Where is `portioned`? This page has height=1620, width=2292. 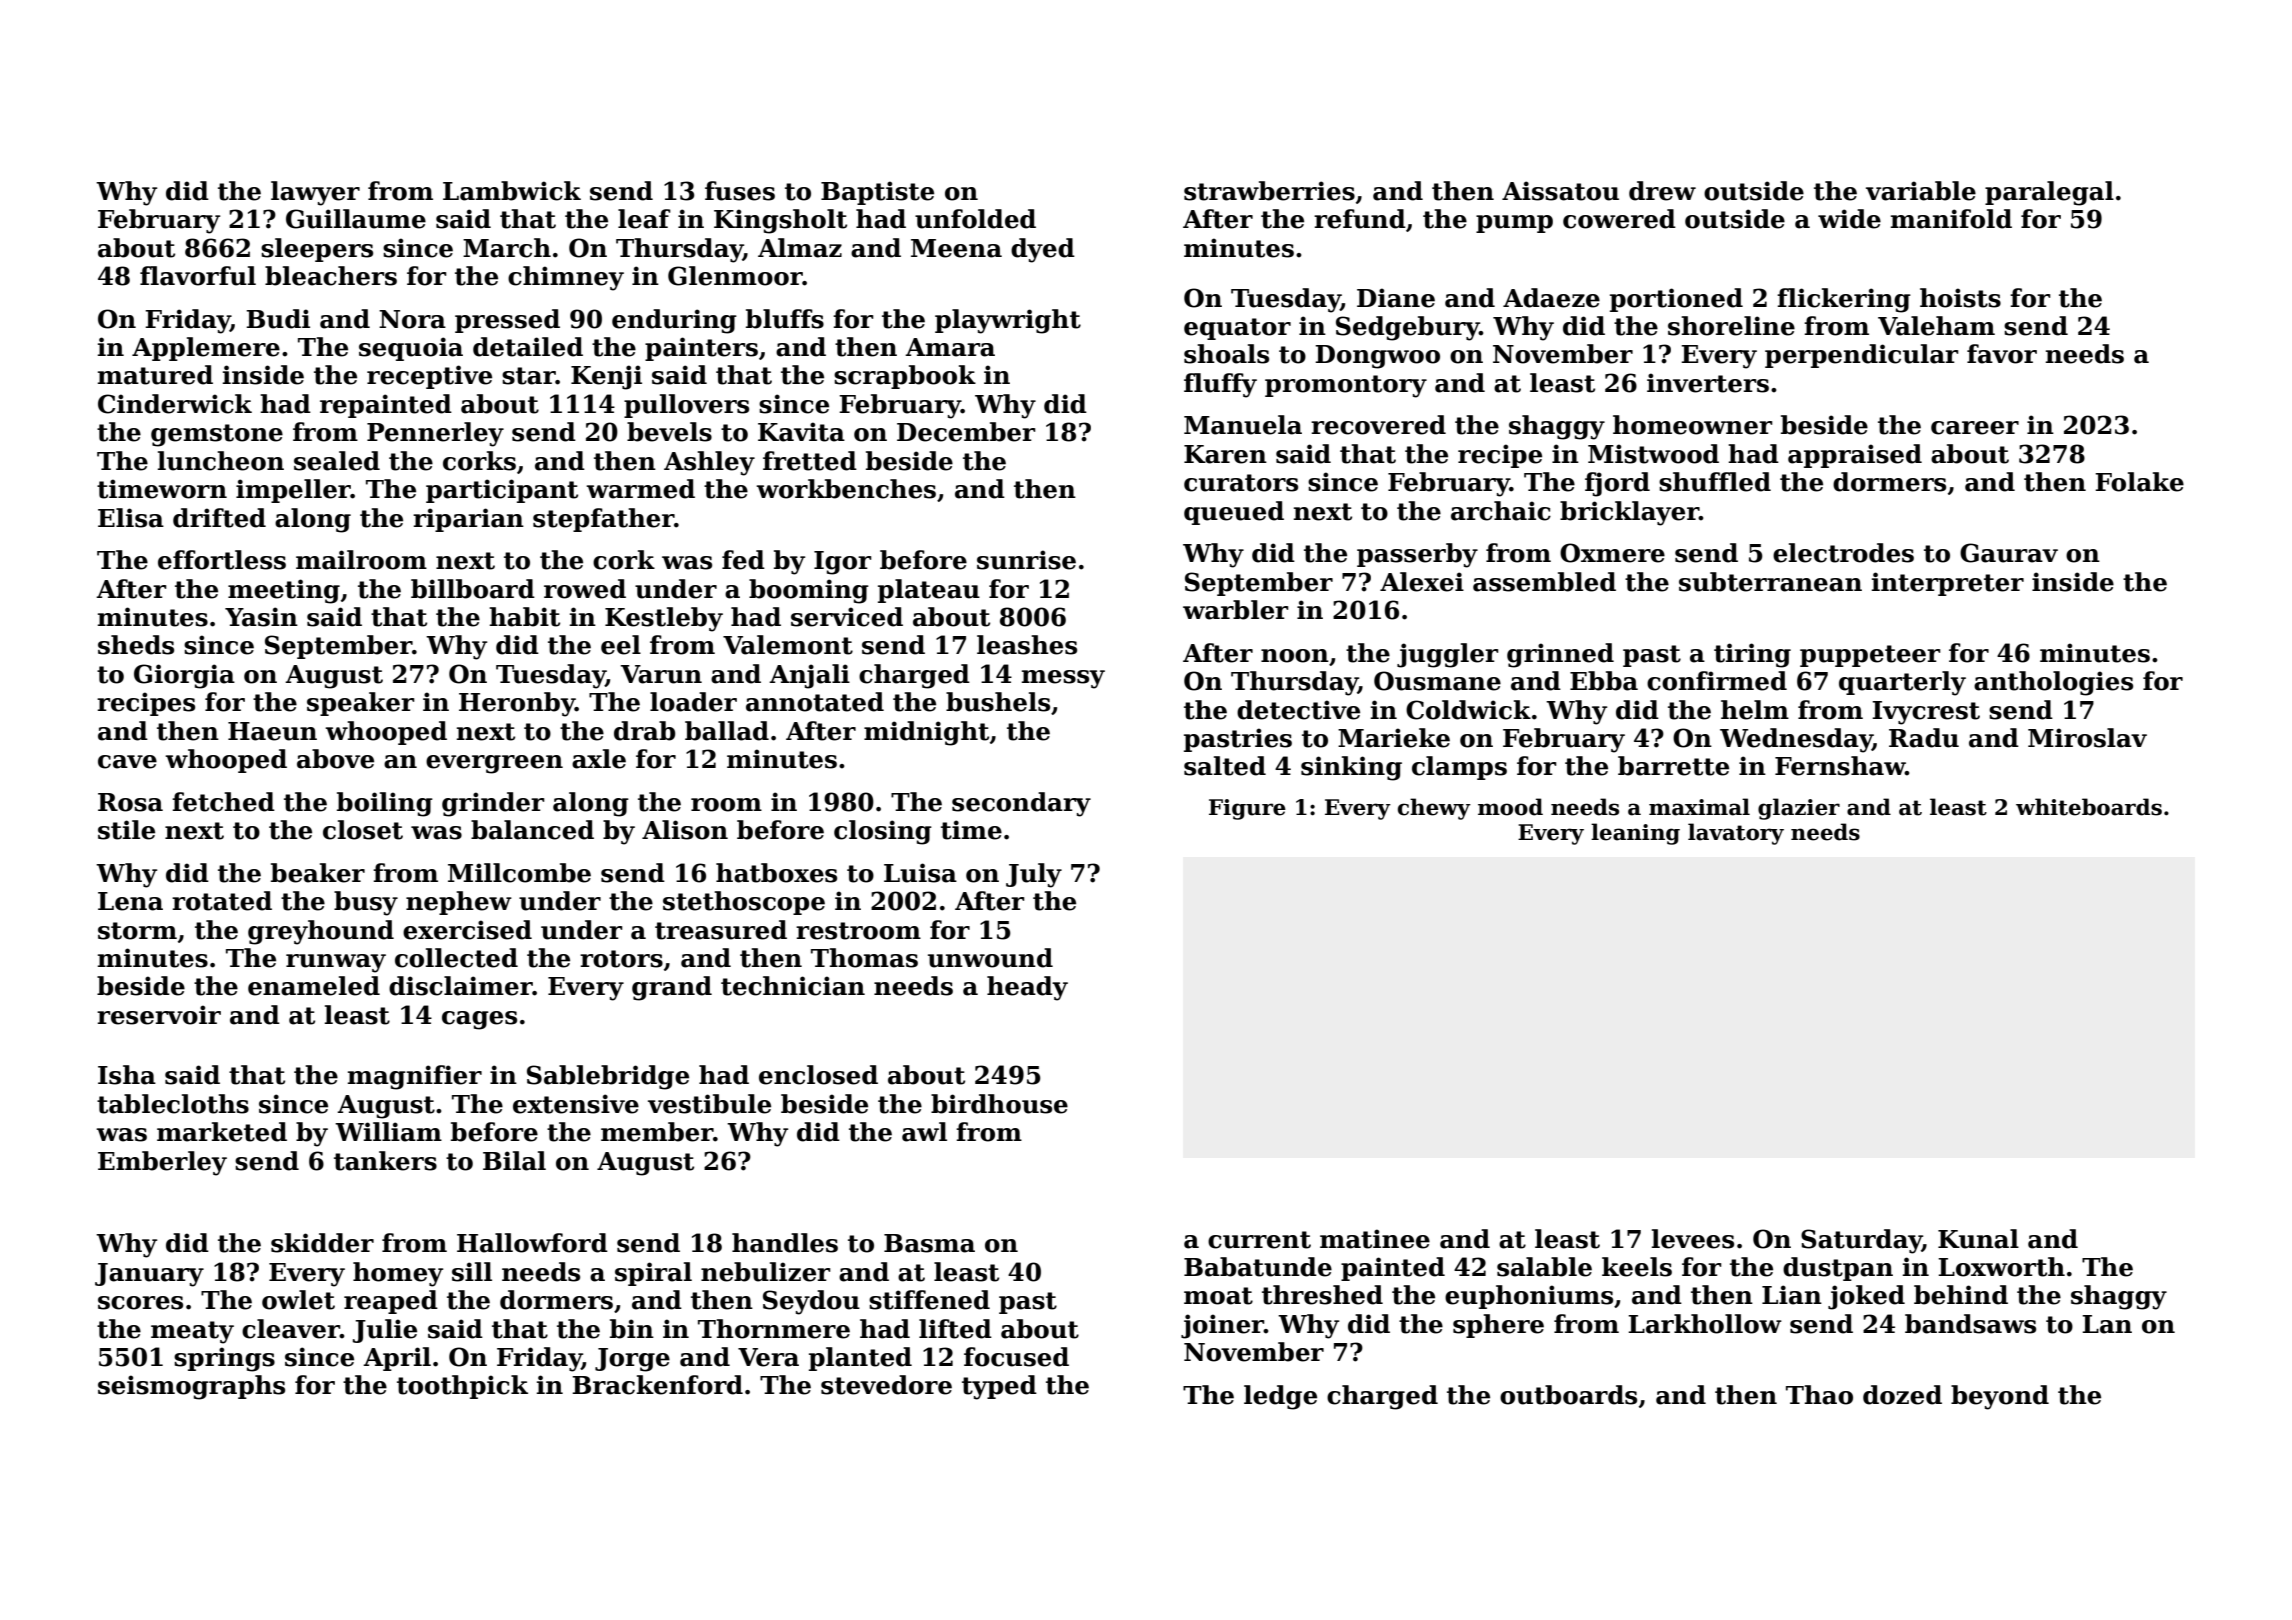
portioned is located at coordinates (1676, 300).
